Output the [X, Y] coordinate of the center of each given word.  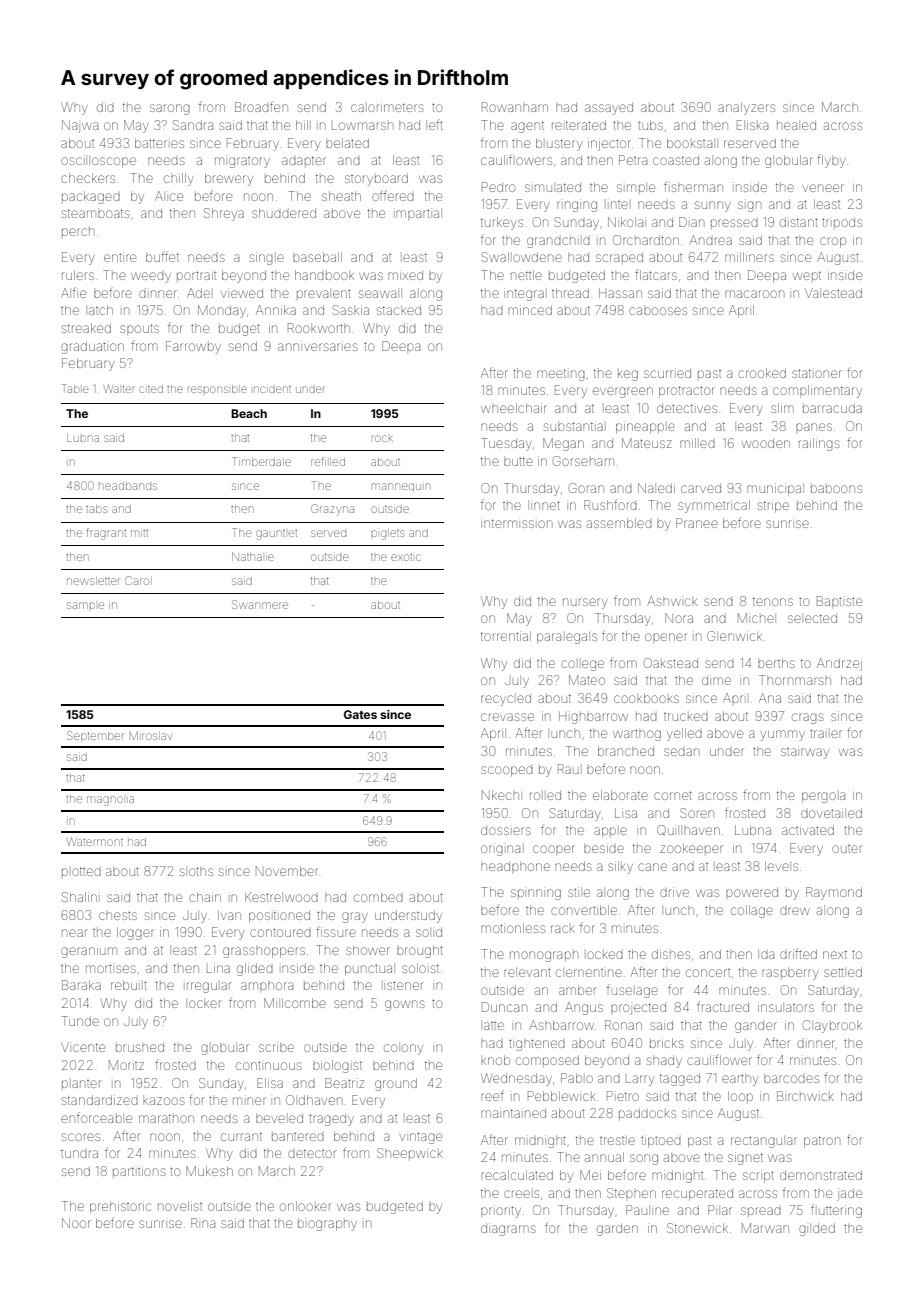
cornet [673, 795]
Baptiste [839, 601]
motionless [513, 928]
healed [796, 125]
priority [501, 1211]
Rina [203, 1223]
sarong [170, 109]
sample [85, 605]
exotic [406, 557]
